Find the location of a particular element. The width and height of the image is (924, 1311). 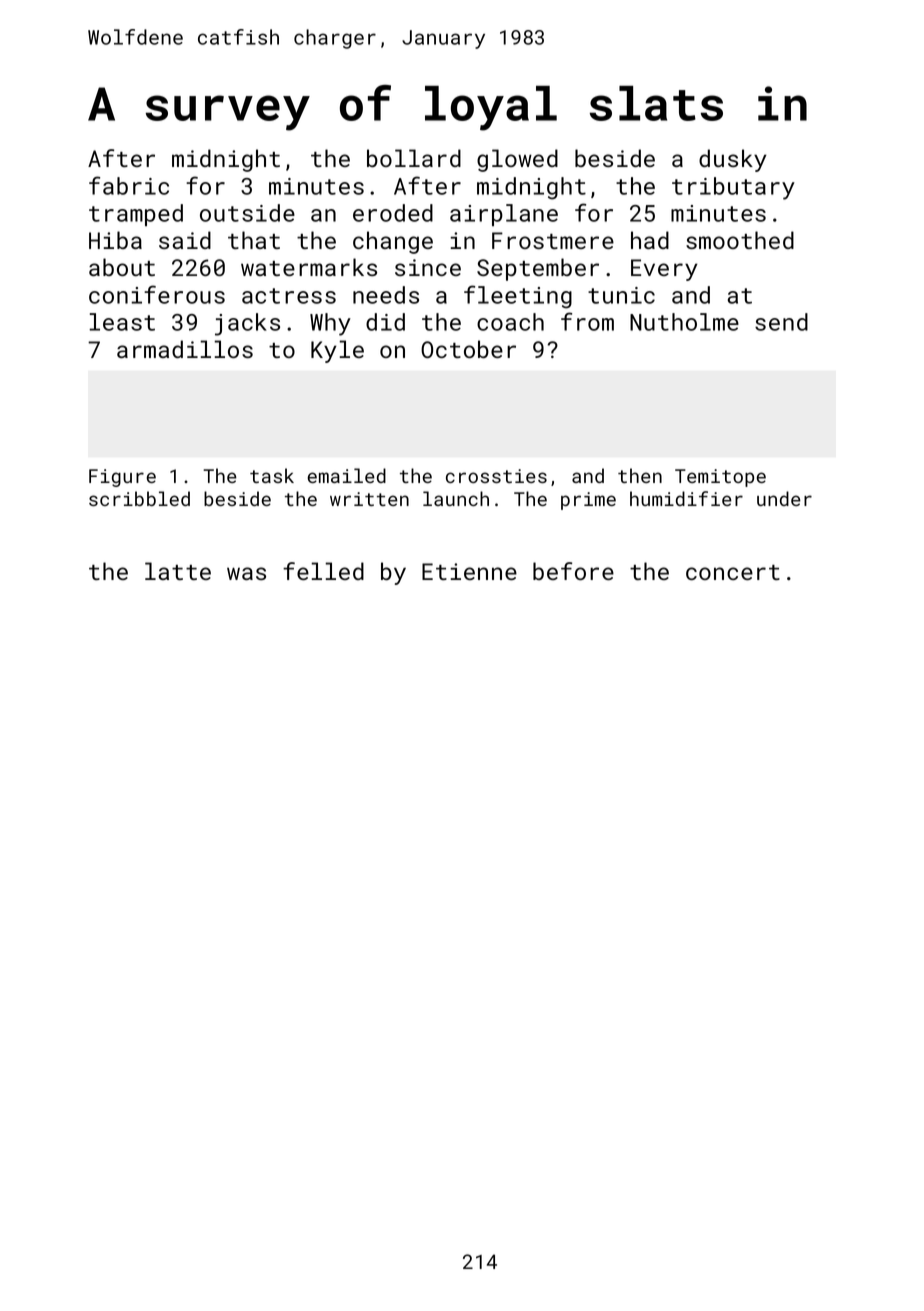

smoothed is located at coordinates (740, 240).
